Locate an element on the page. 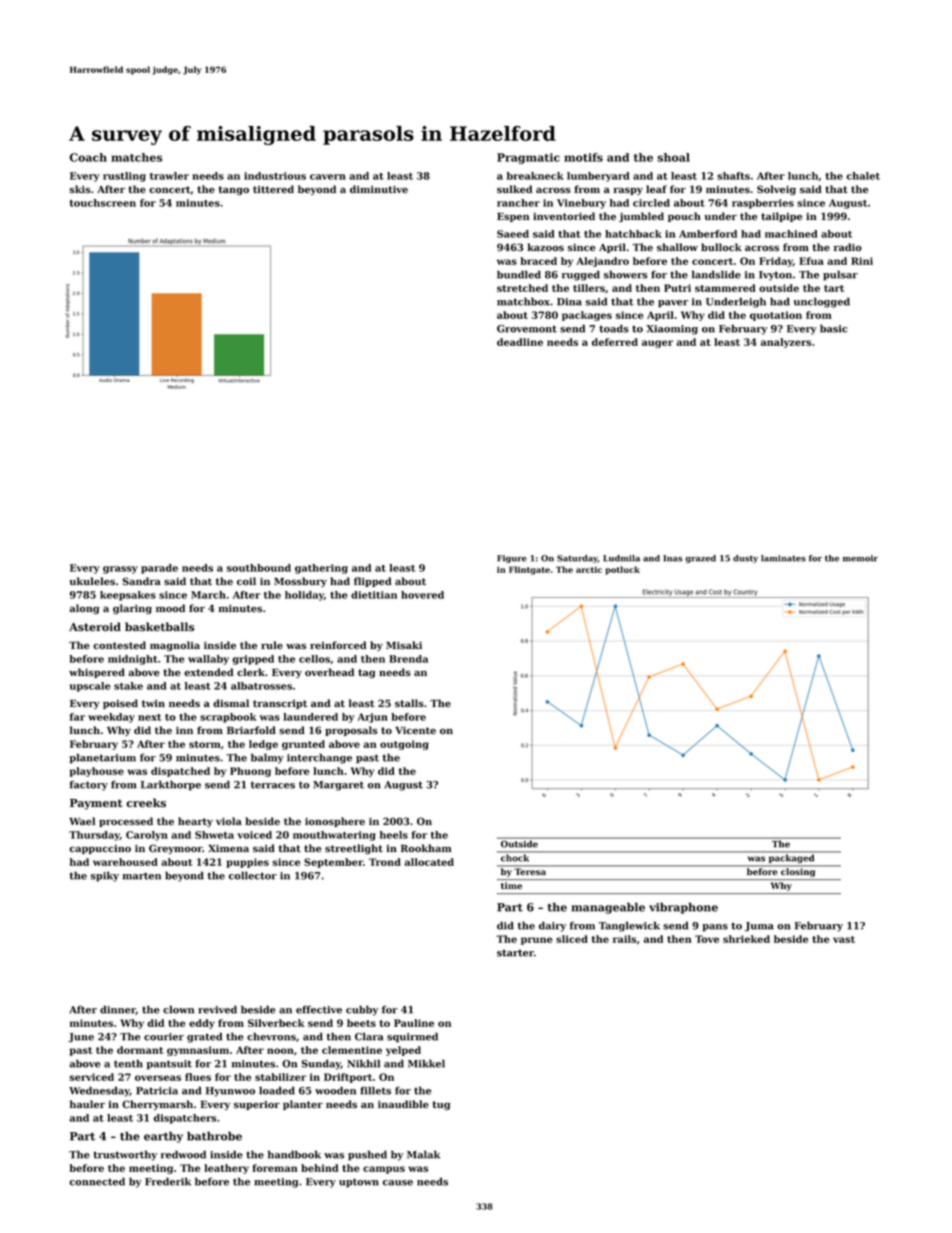 The width and height of the image is (952, 1233). parade is located at coordinates (159, 569).
